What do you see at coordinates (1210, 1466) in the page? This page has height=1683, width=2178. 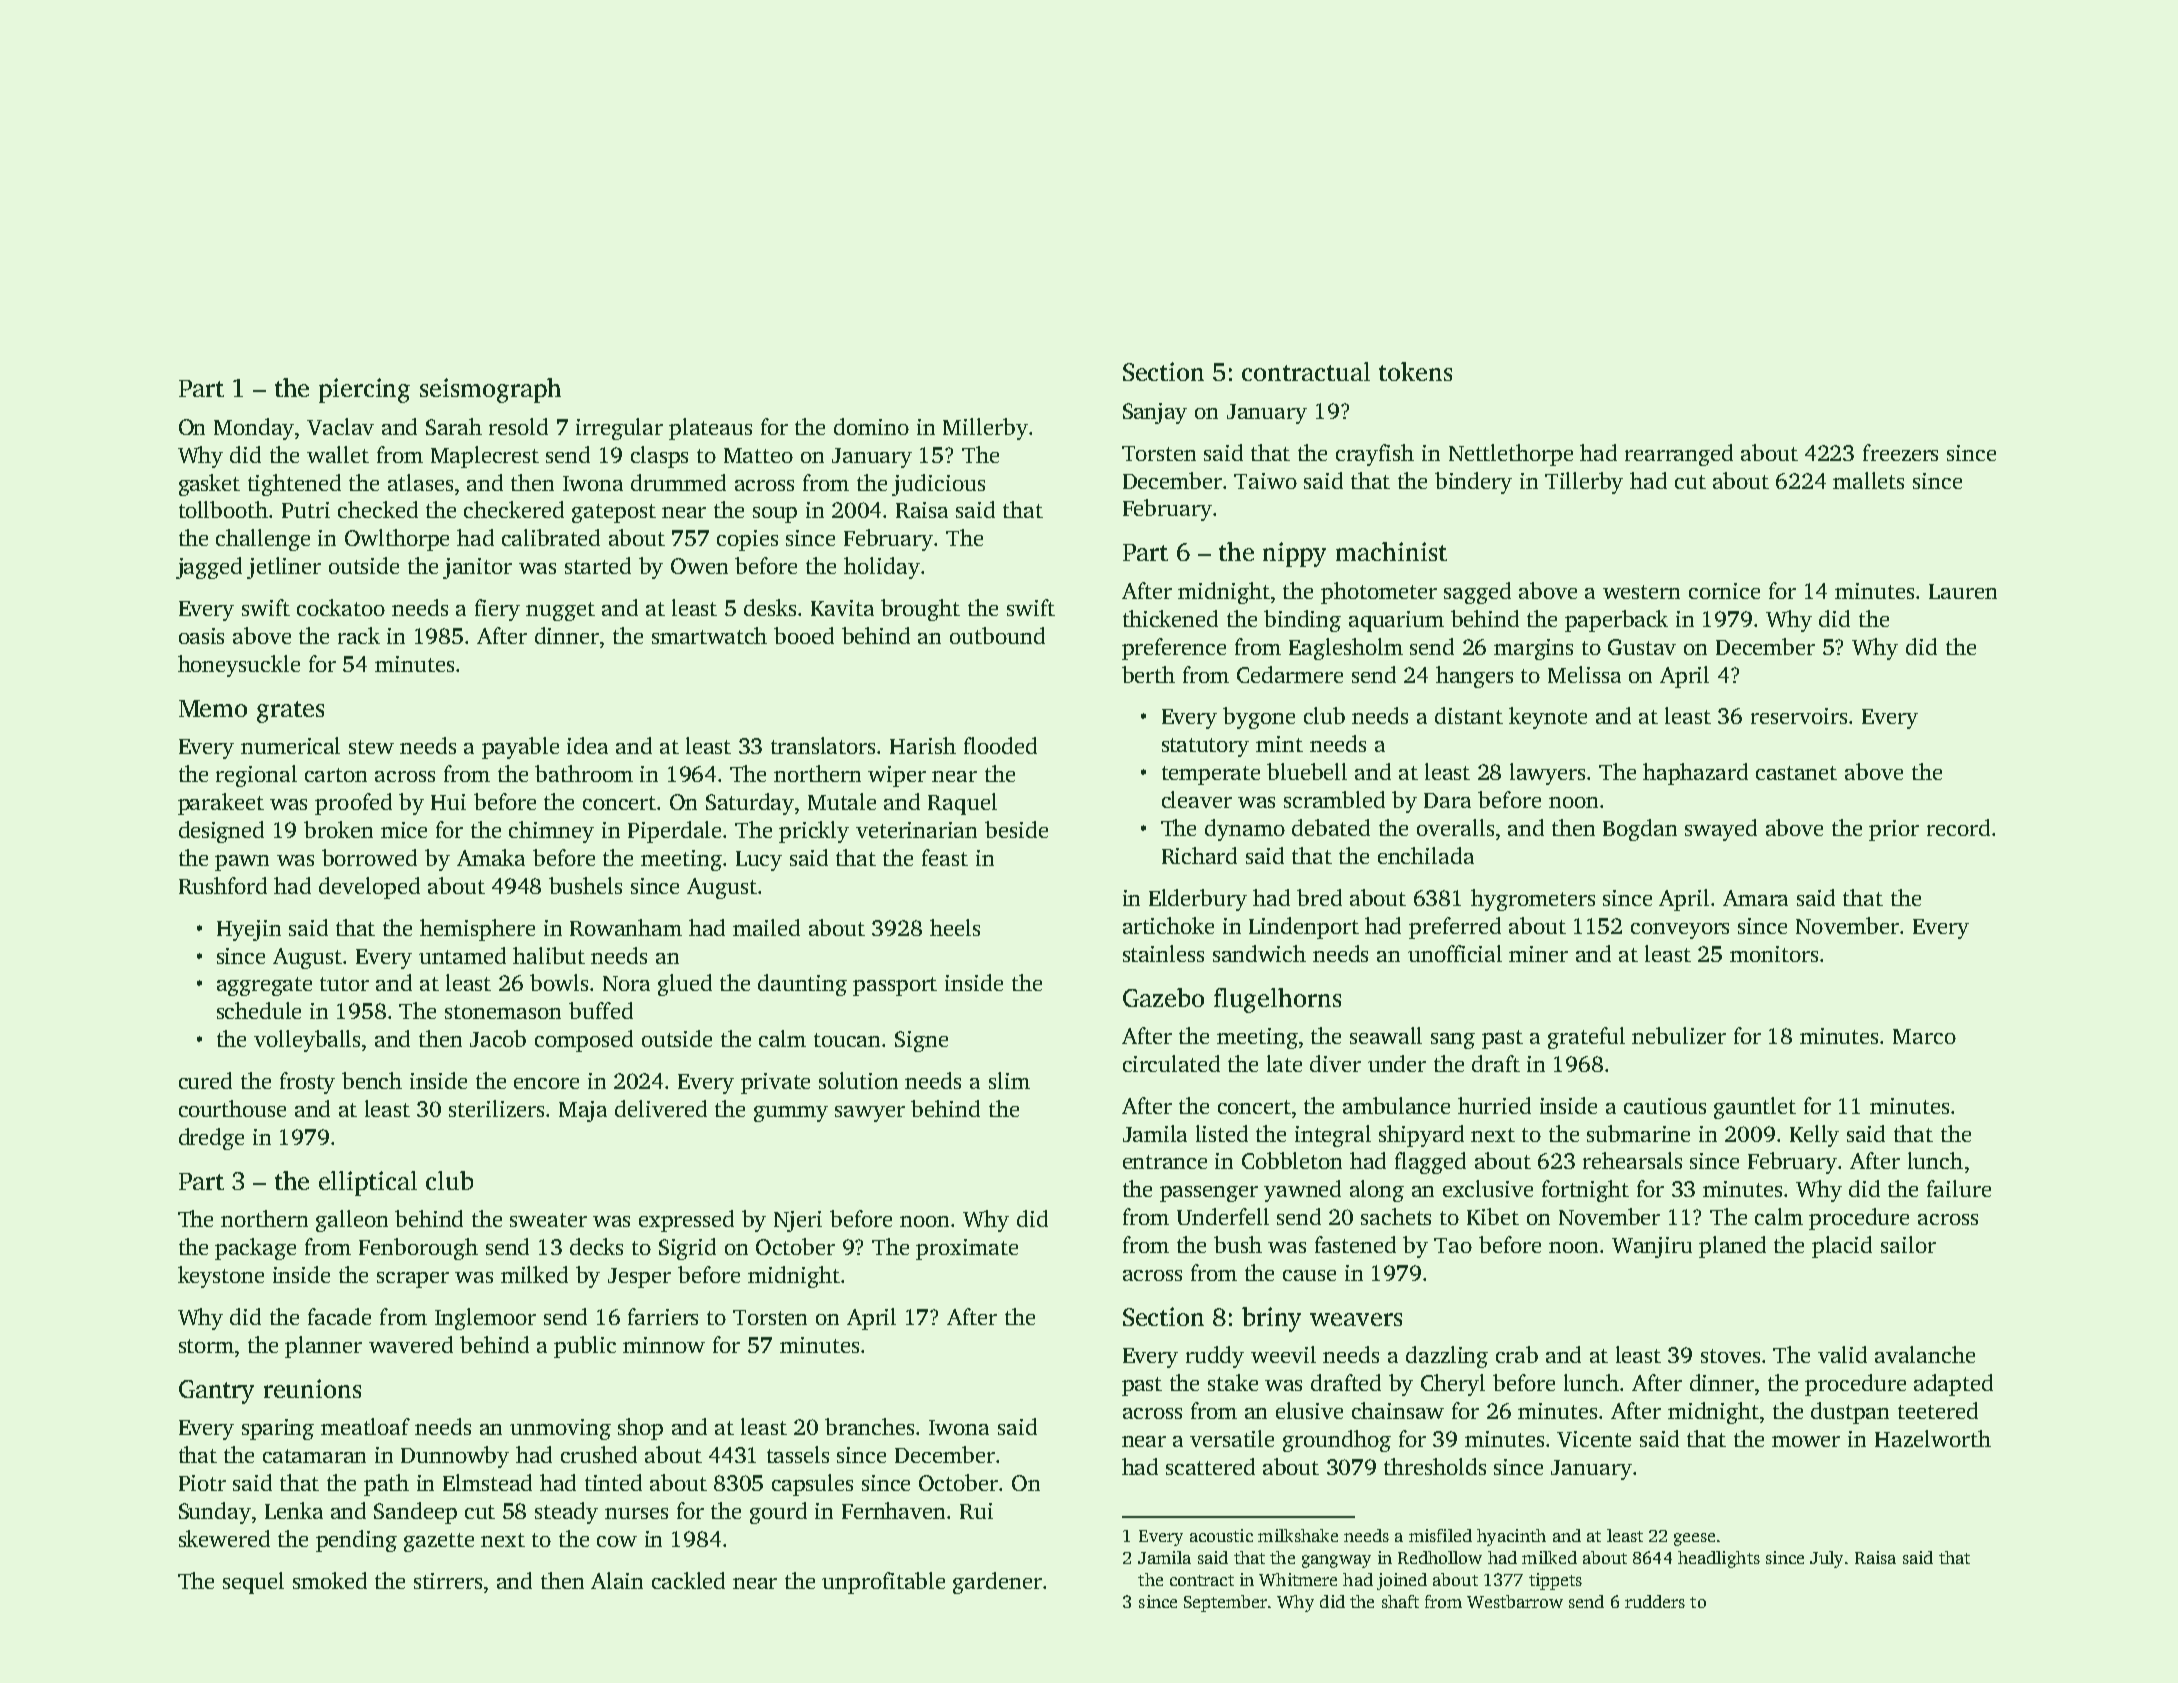 I see `scattered` at bounding box center [1210, 1466].
